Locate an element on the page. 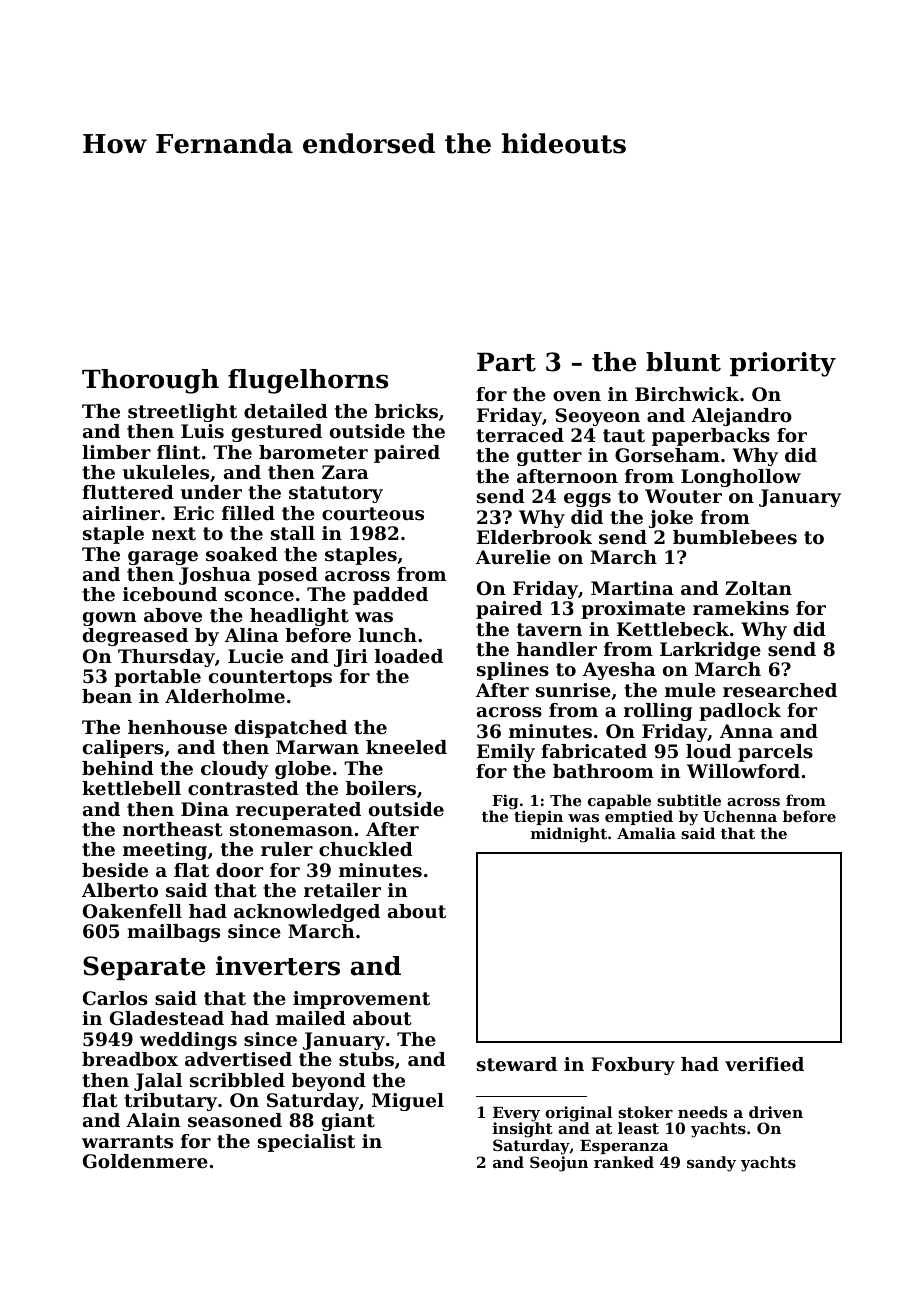  verified is located at coordinates (764, 1064).
